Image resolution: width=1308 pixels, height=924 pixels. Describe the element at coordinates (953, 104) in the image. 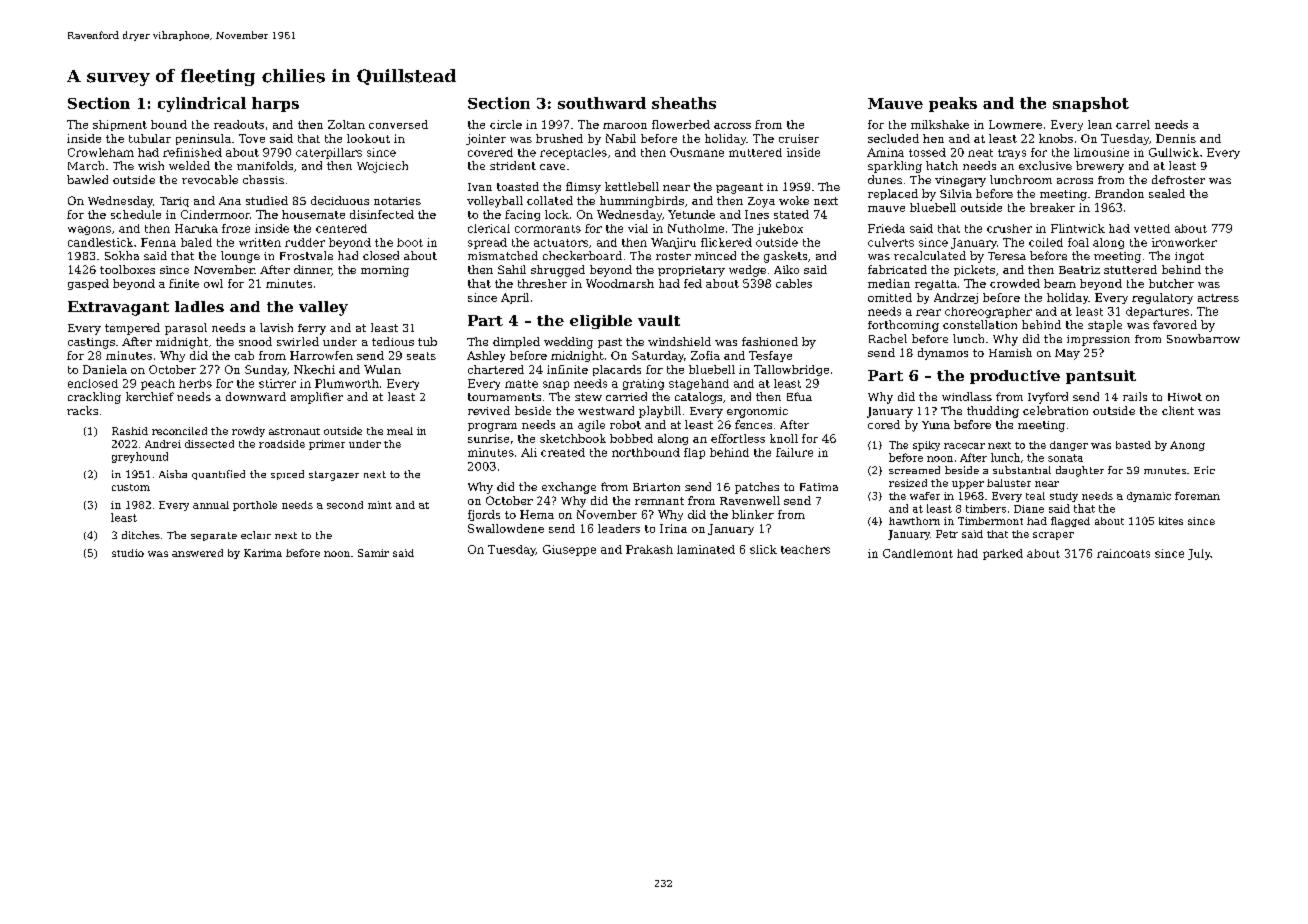

I see `peaks` at that location.
